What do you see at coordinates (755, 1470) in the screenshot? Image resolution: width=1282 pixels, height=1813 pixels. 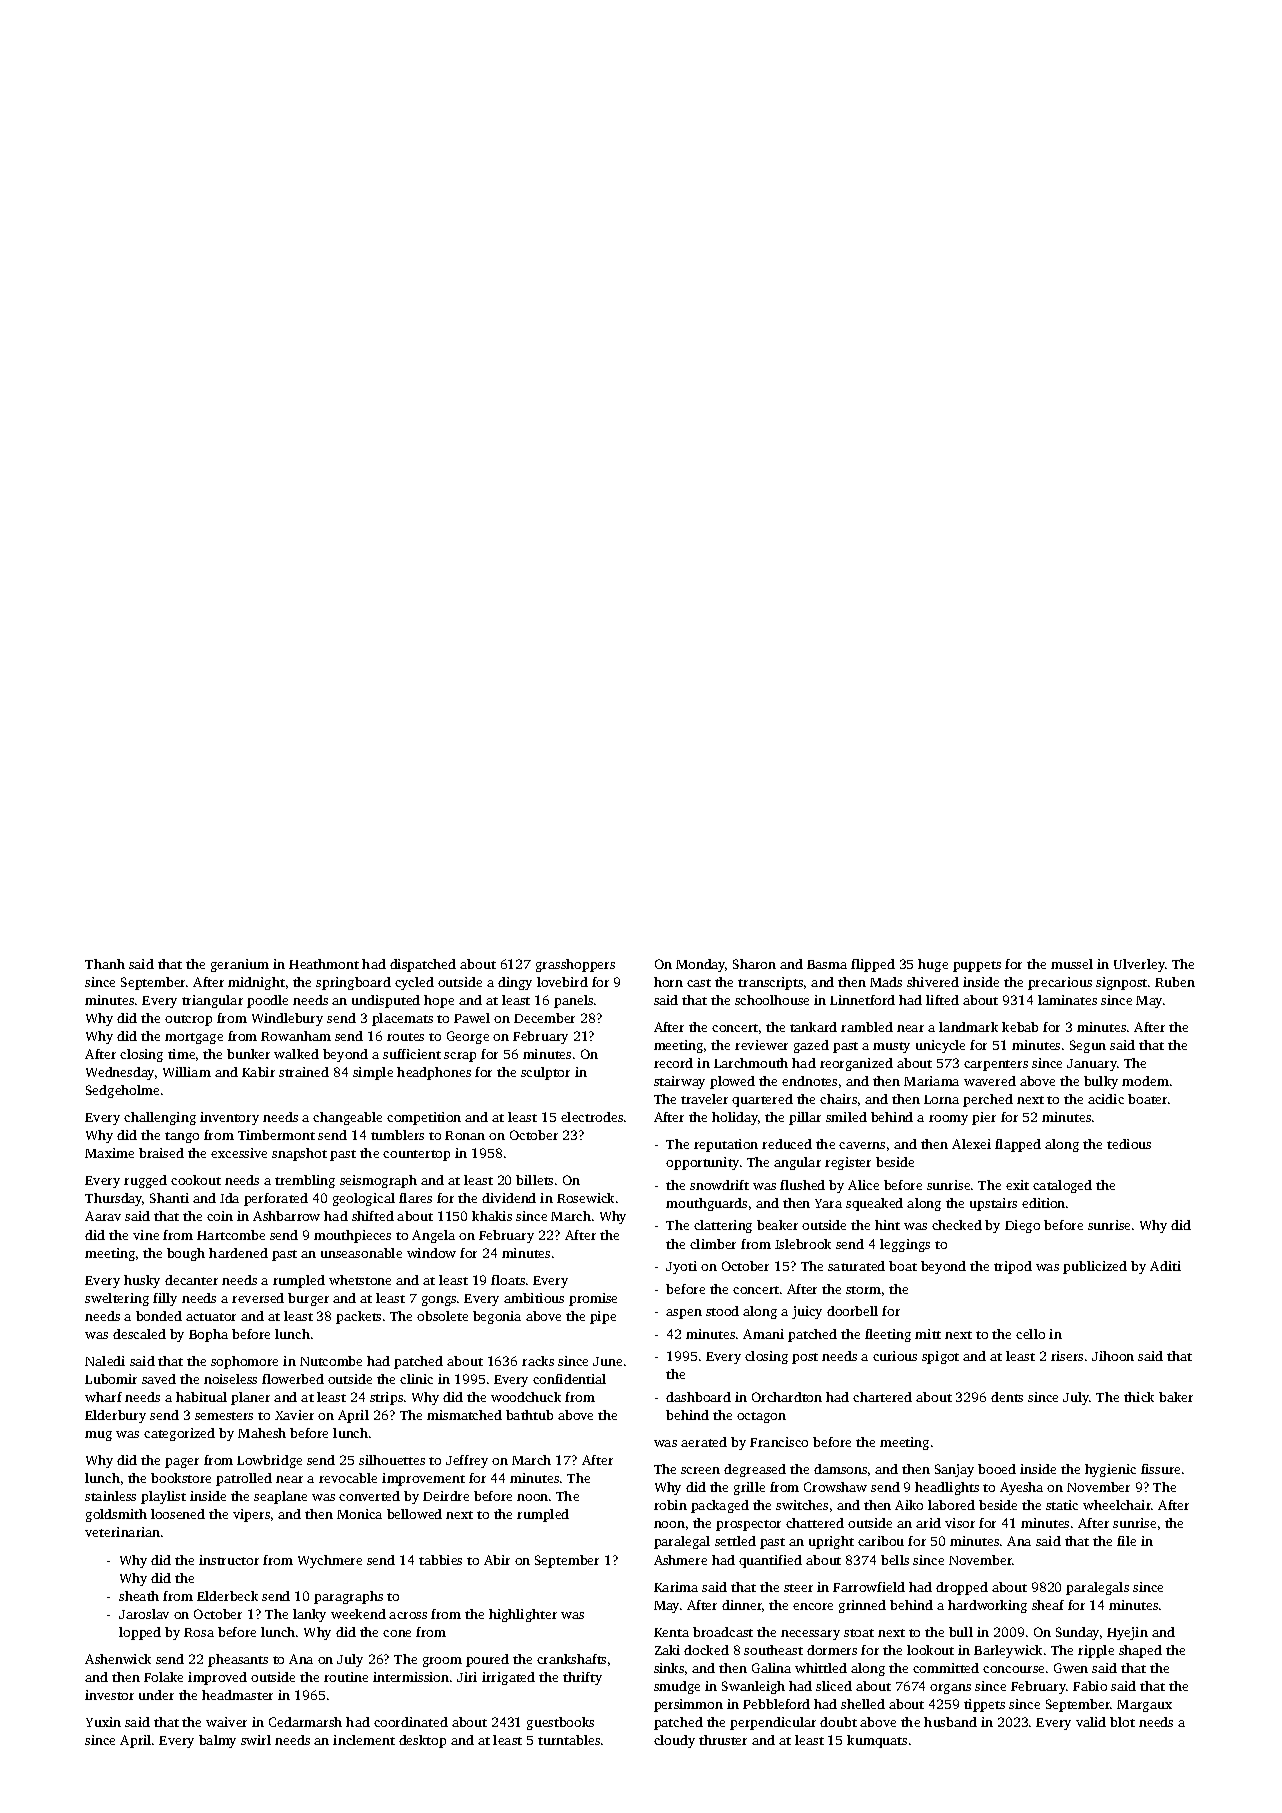 I see `degreased` at bounding box center [755, 1470].
